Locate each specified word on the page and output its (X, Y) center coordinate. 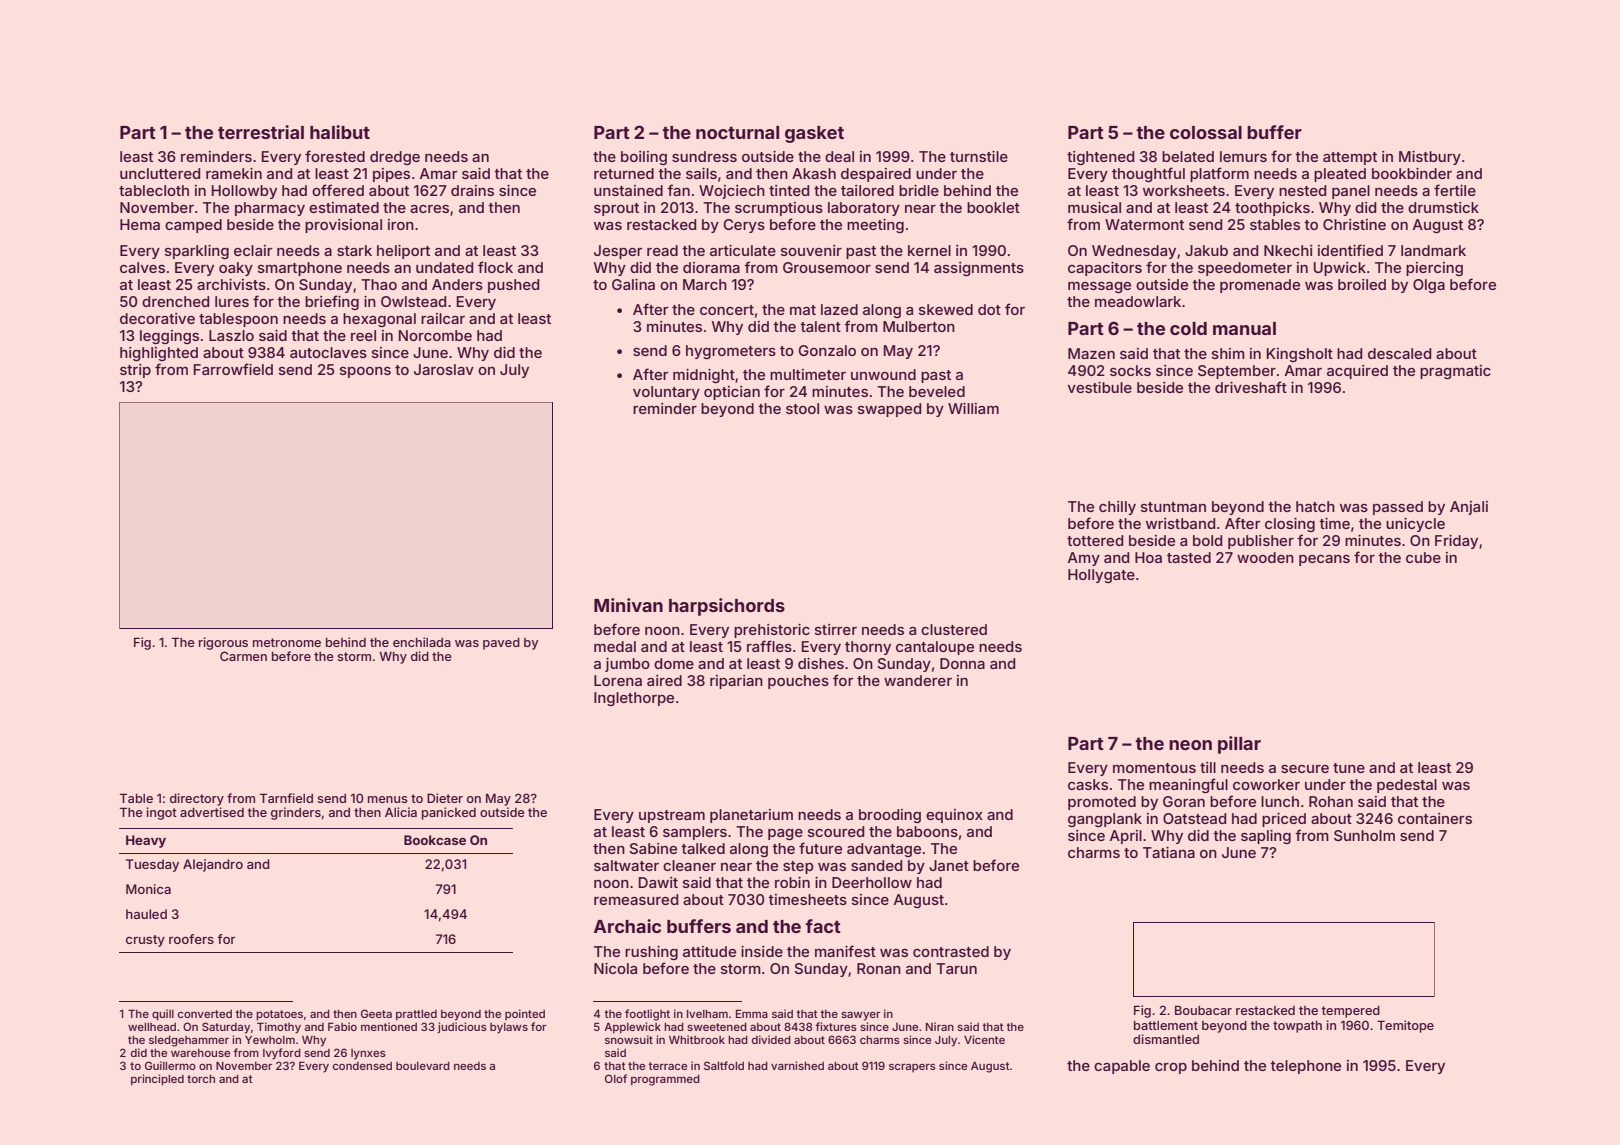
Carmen (243, 656)
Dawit (658, 882)
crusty (145, 941)
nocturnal (737, 132)
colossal (1206, 132)
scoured (836, 831)
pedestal (1407, 786)
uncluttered (160, 173)
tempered (1350, 1012)
